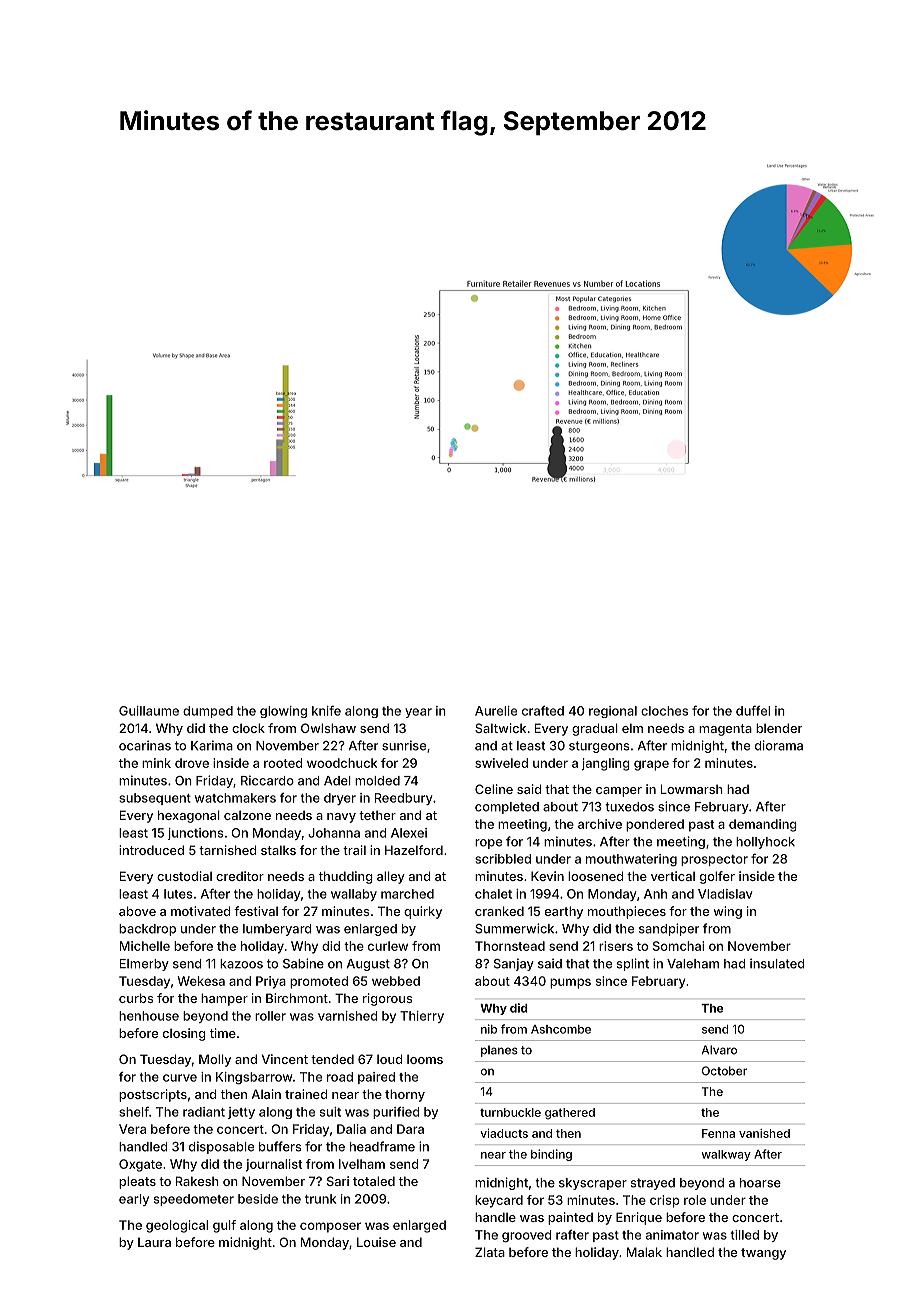 The image size is (924, 1308). I want to click on looms, so click(425, 1059).
